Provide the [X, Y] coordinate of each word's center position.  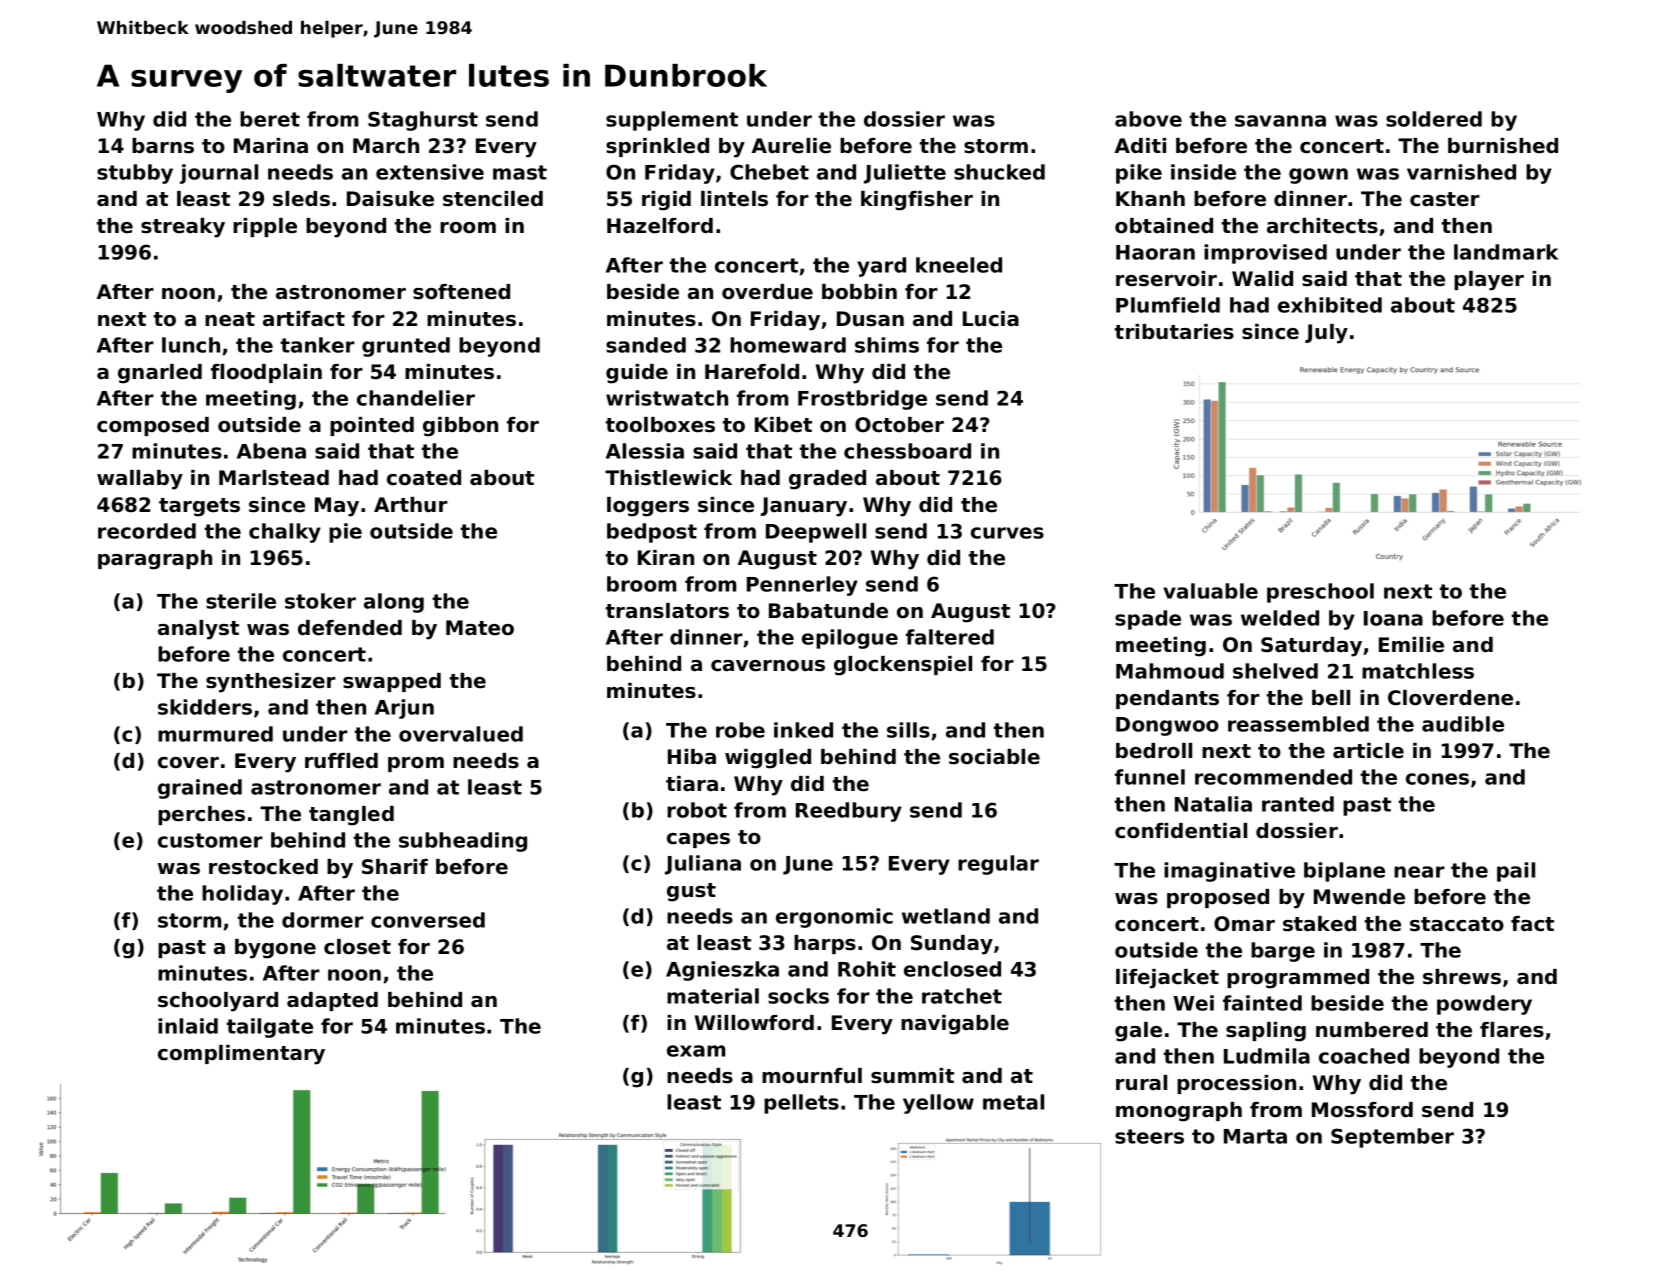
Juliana [703, 865]
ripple [265, 227]
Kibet [783, 425]
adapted [332, 1001]
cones [1437, 779]
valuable [1210, 591]
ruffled [341, 761]
